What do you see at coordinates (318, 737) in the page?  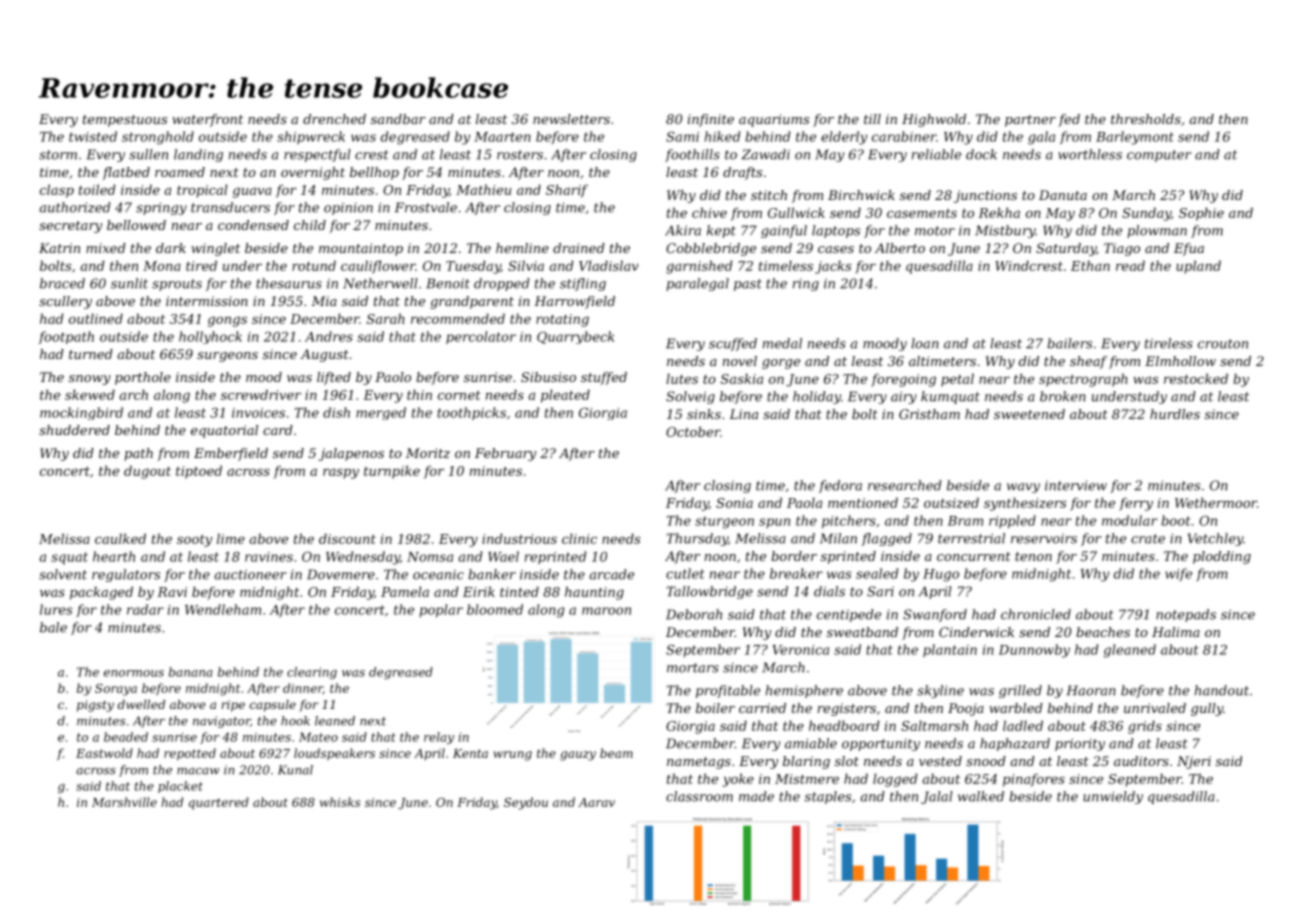 I see `Mateo` at bounding box center [318, 737].
